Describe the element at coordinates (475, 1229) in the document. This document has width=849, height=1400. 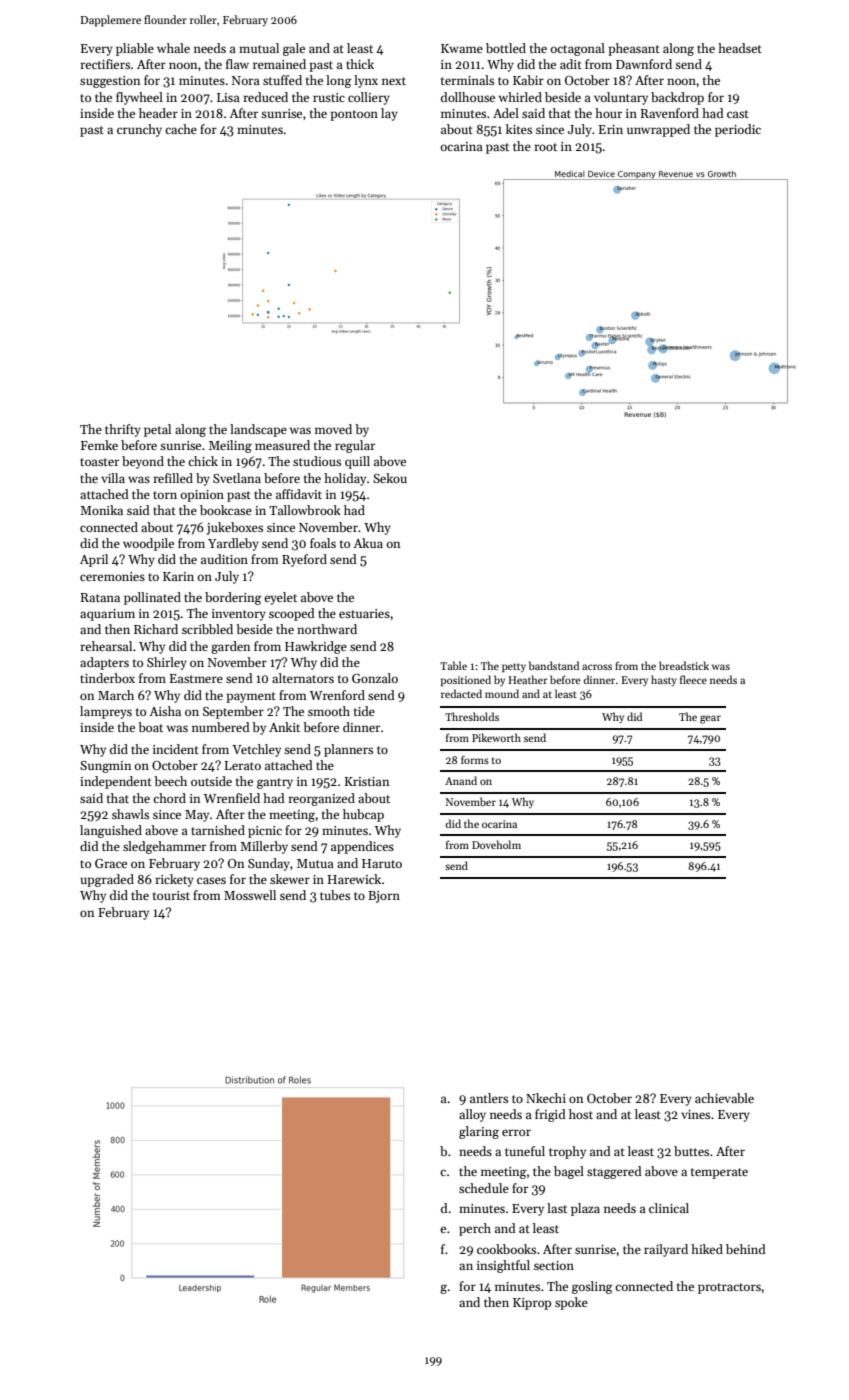
I see `perch` at that location.
